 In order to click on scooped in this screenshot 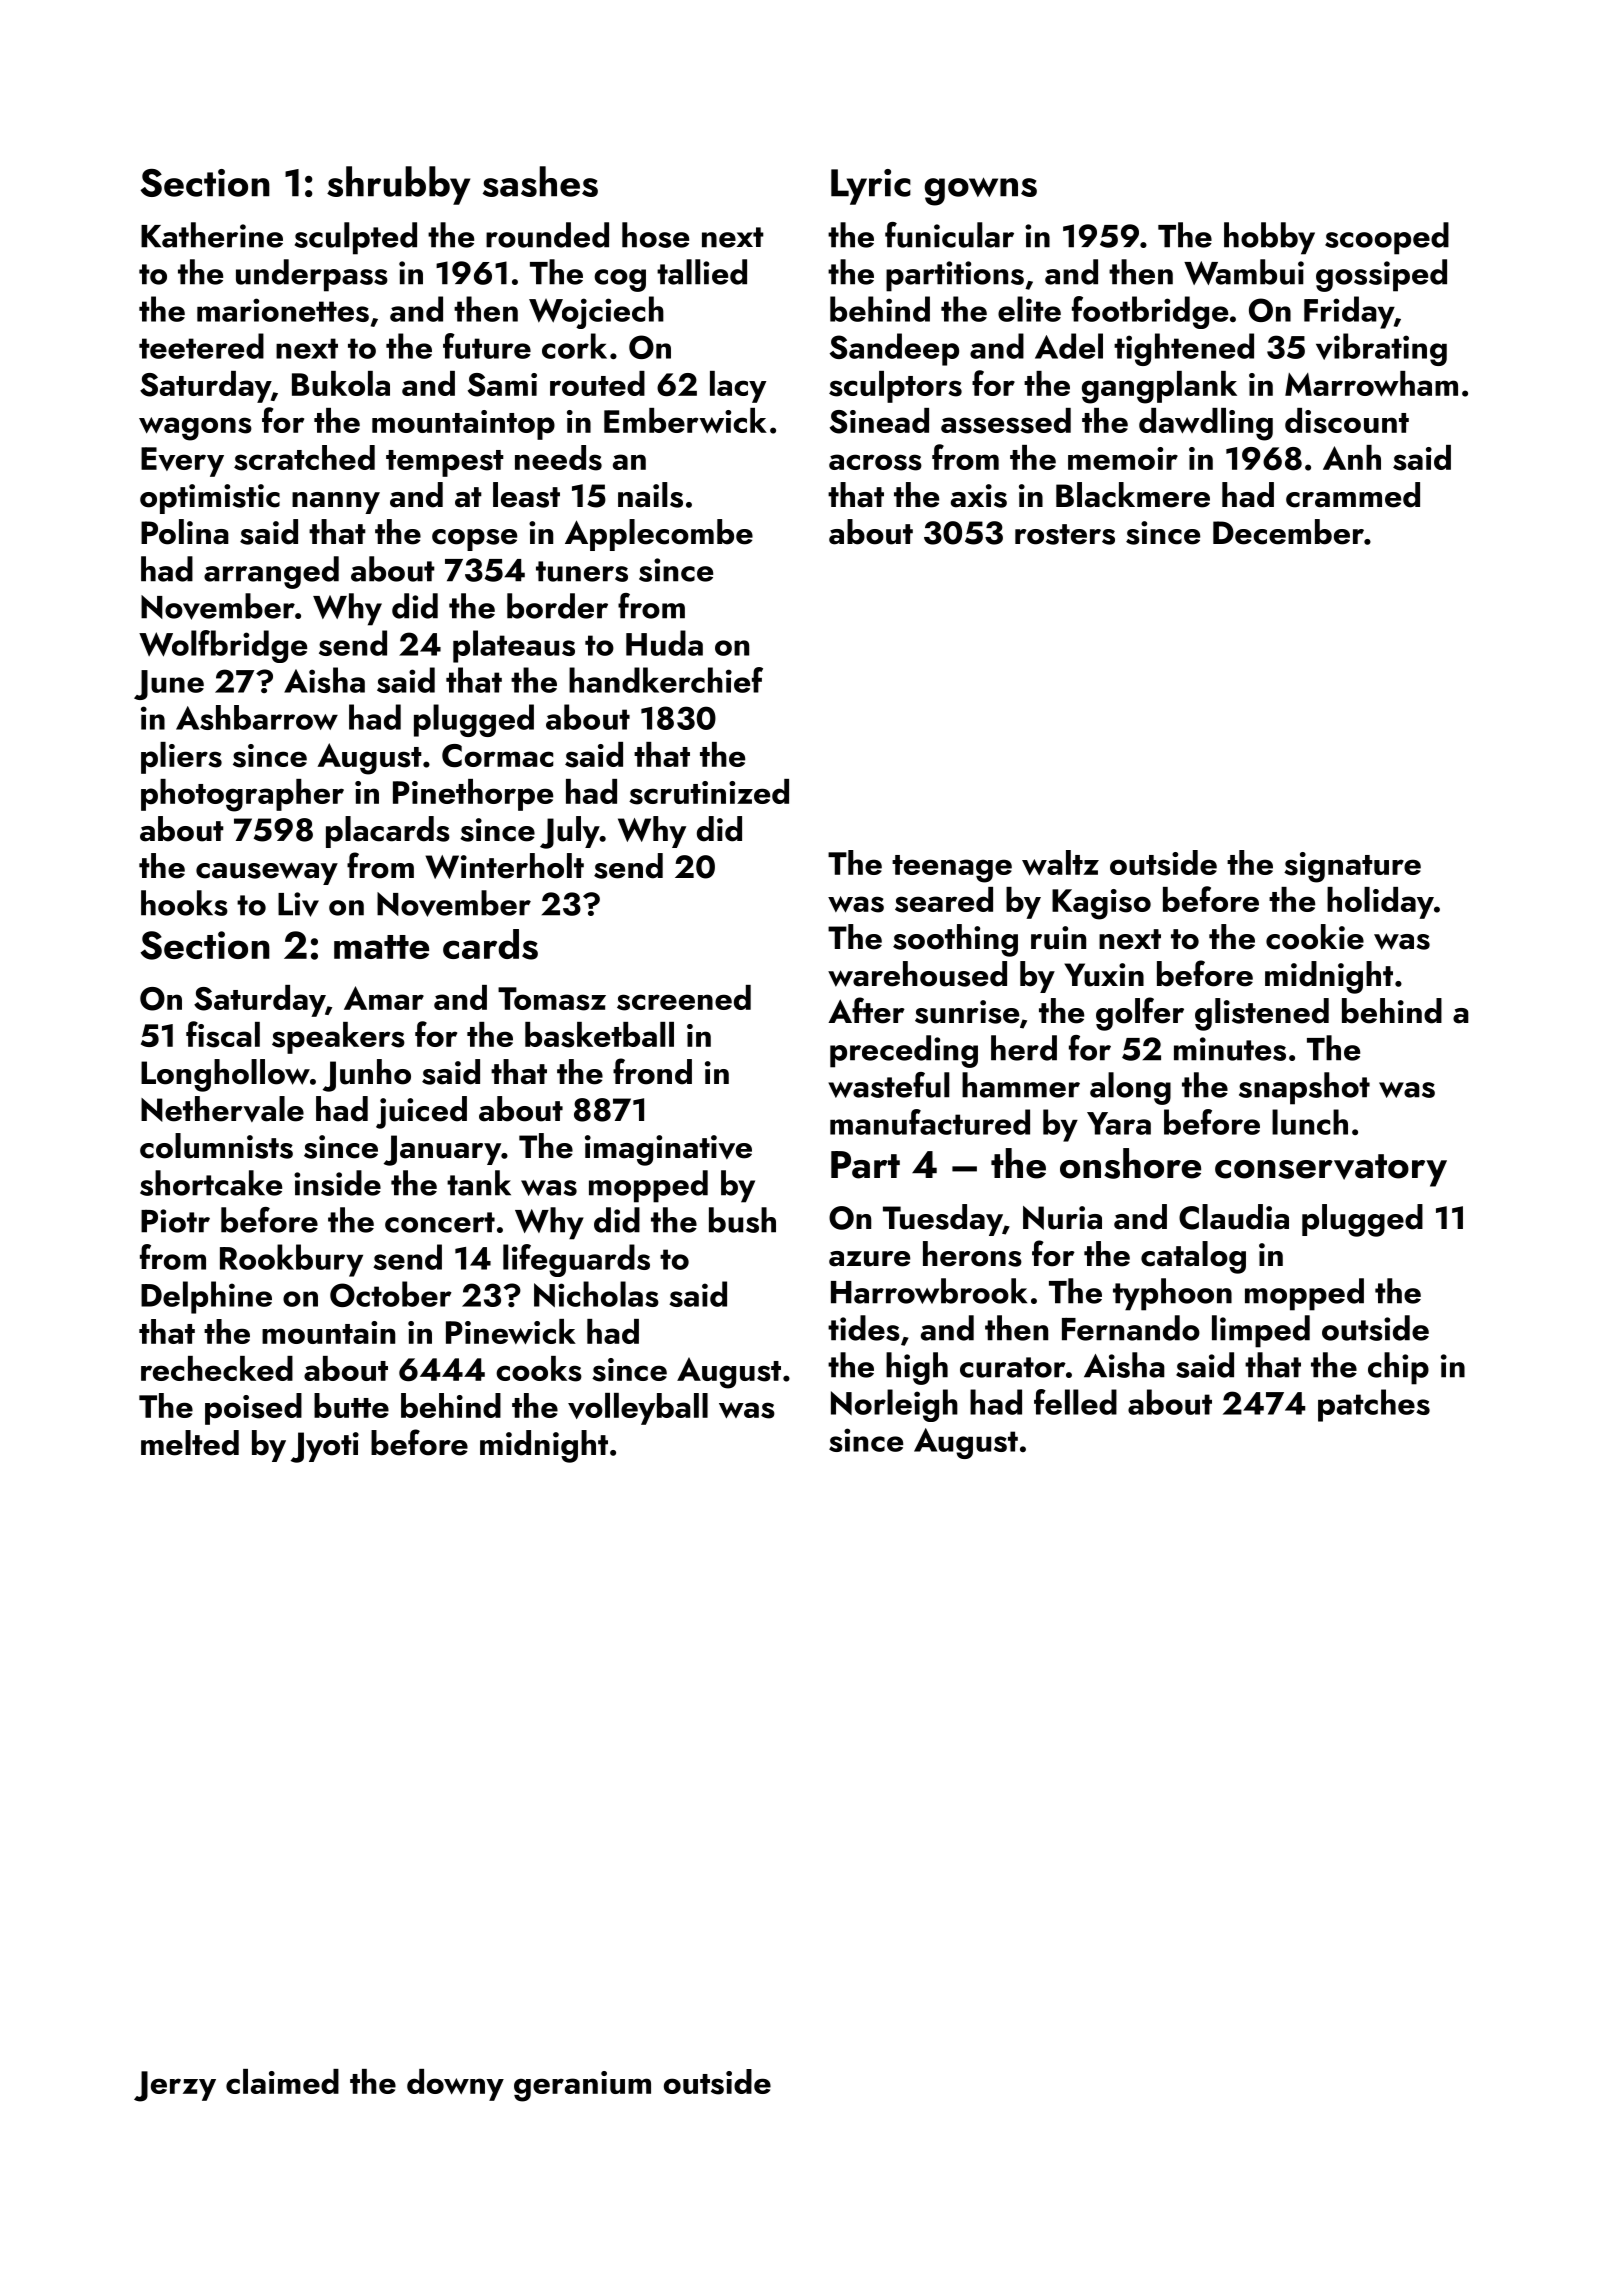, I will do `click(1387, 238)`.
